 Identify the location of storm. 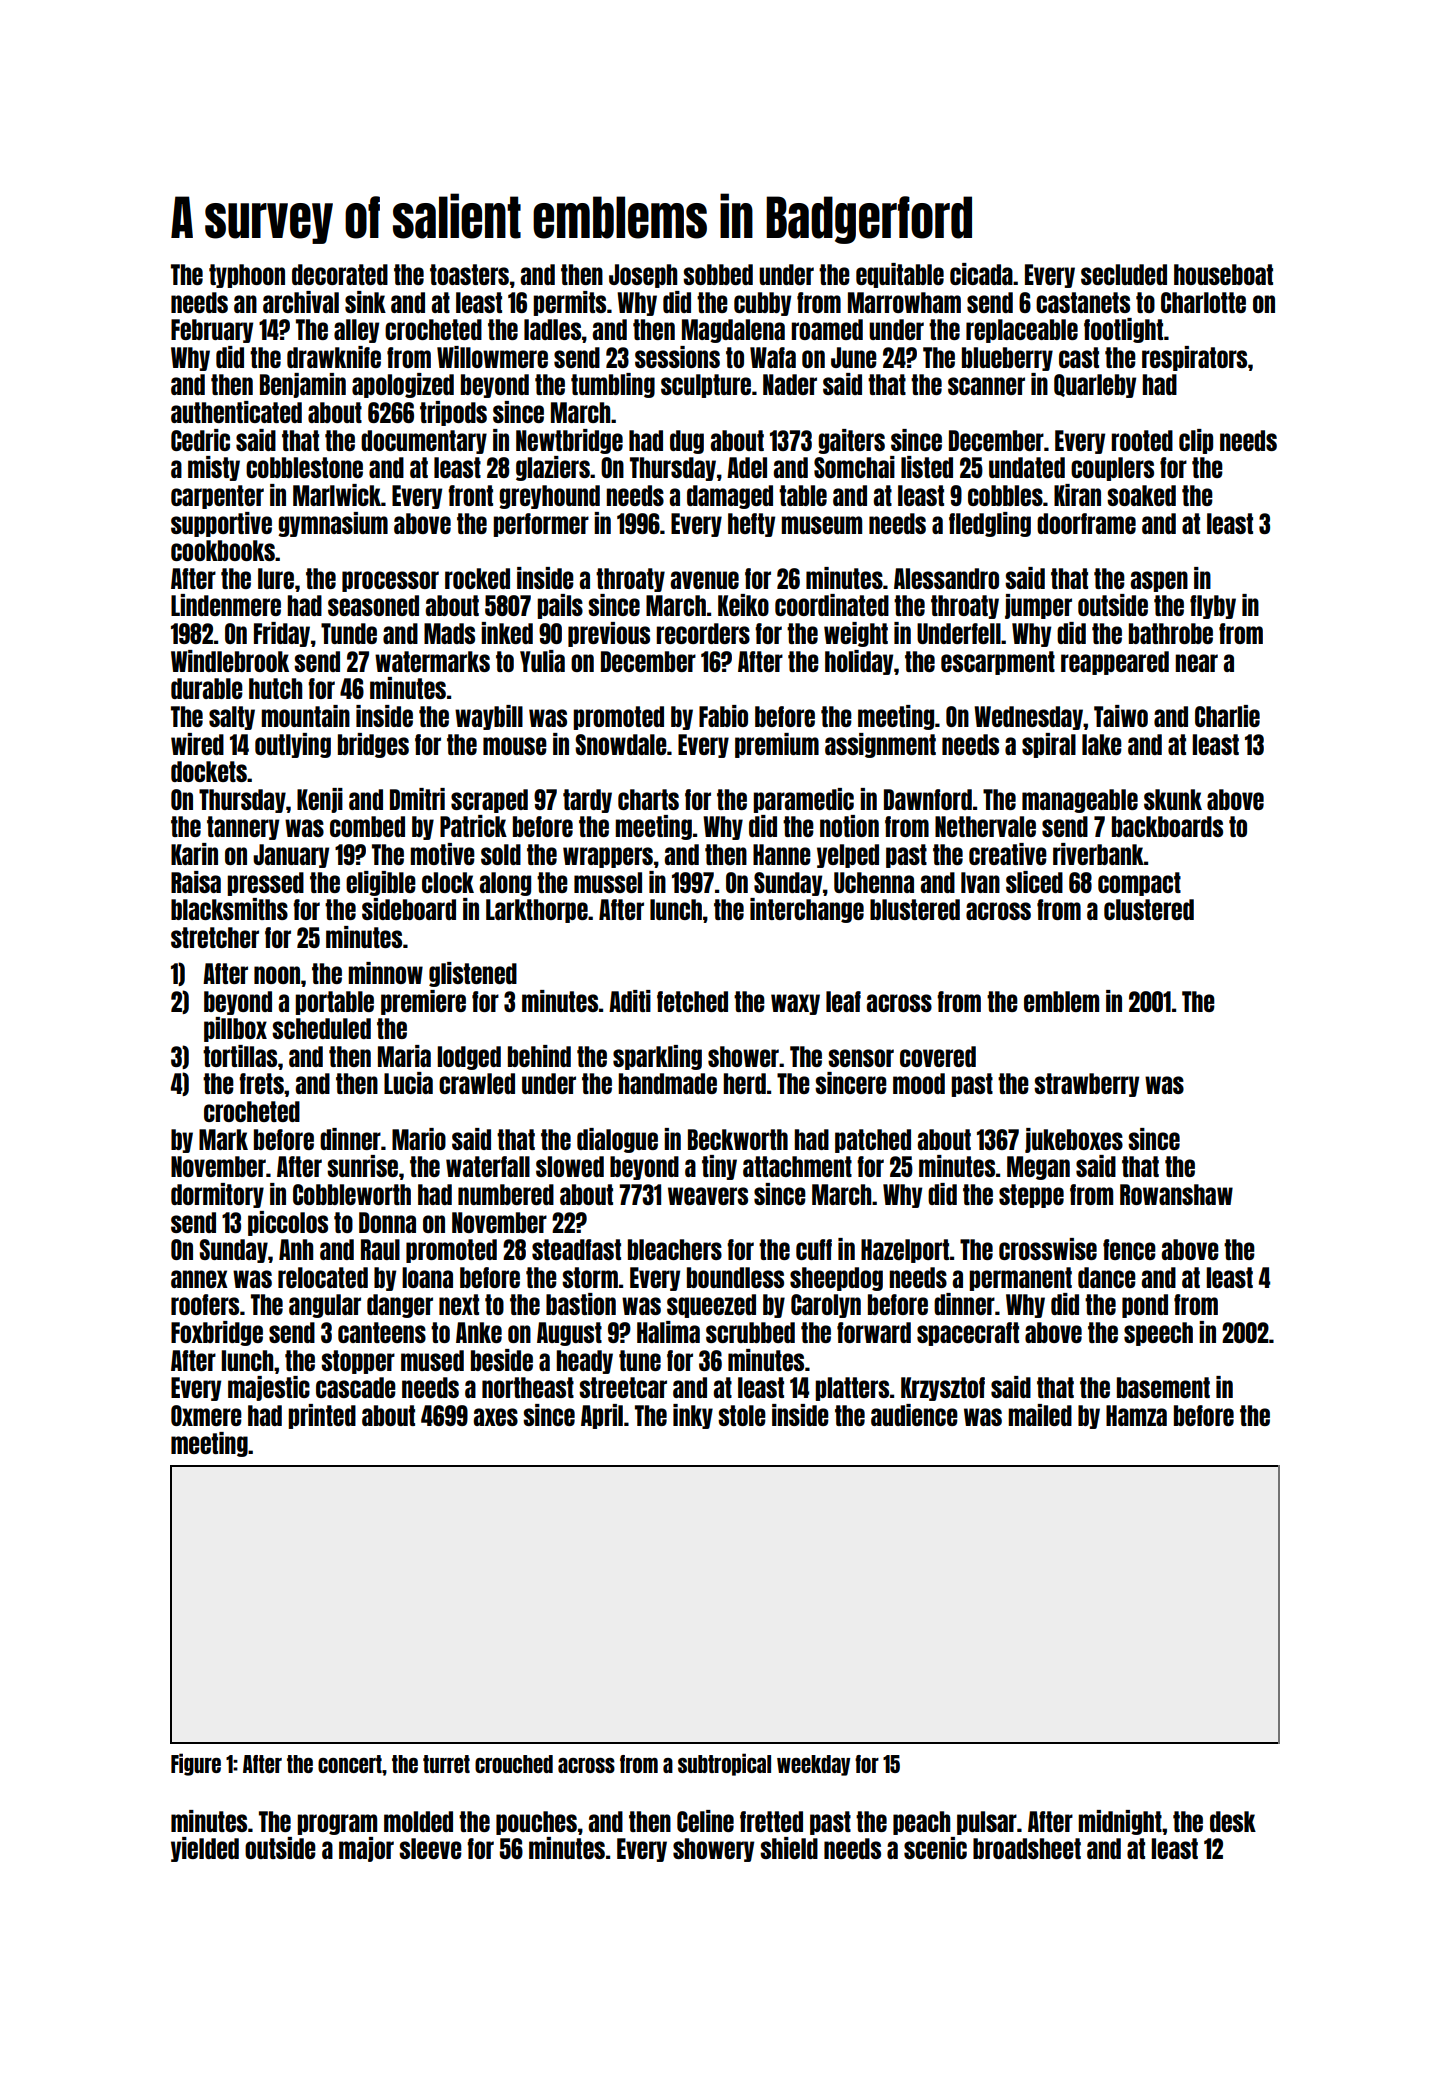
(590, 1277).
